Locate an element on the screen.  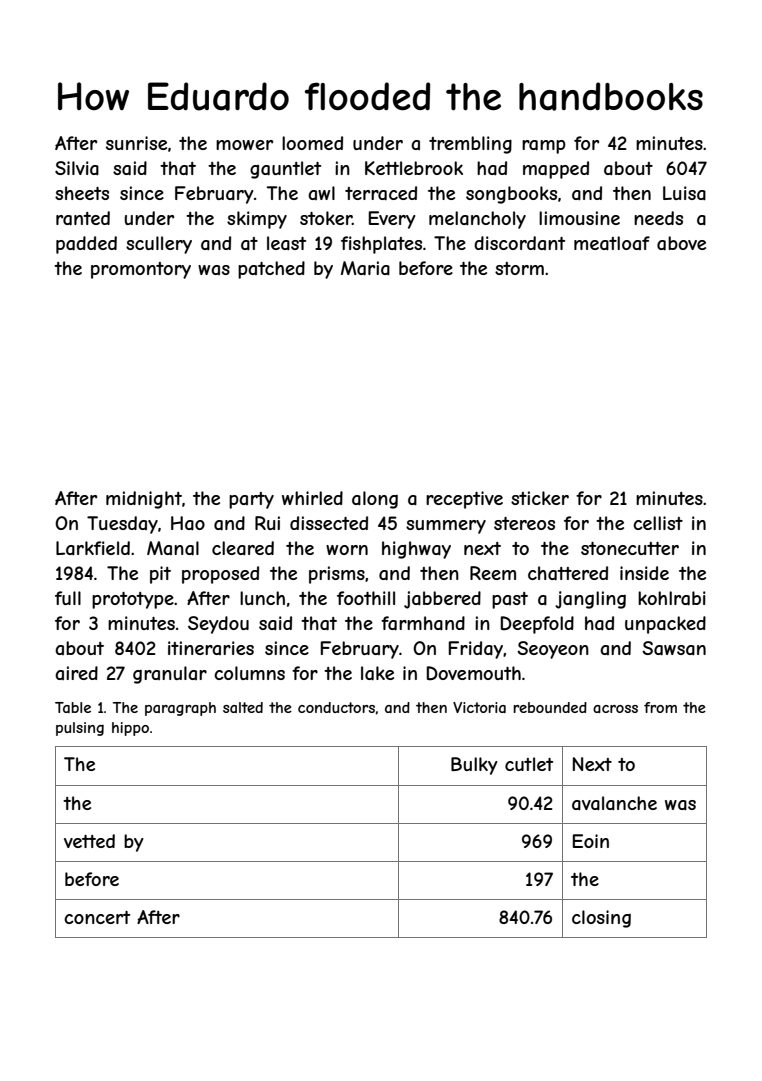
Table is located at coordinates (73, 707).
